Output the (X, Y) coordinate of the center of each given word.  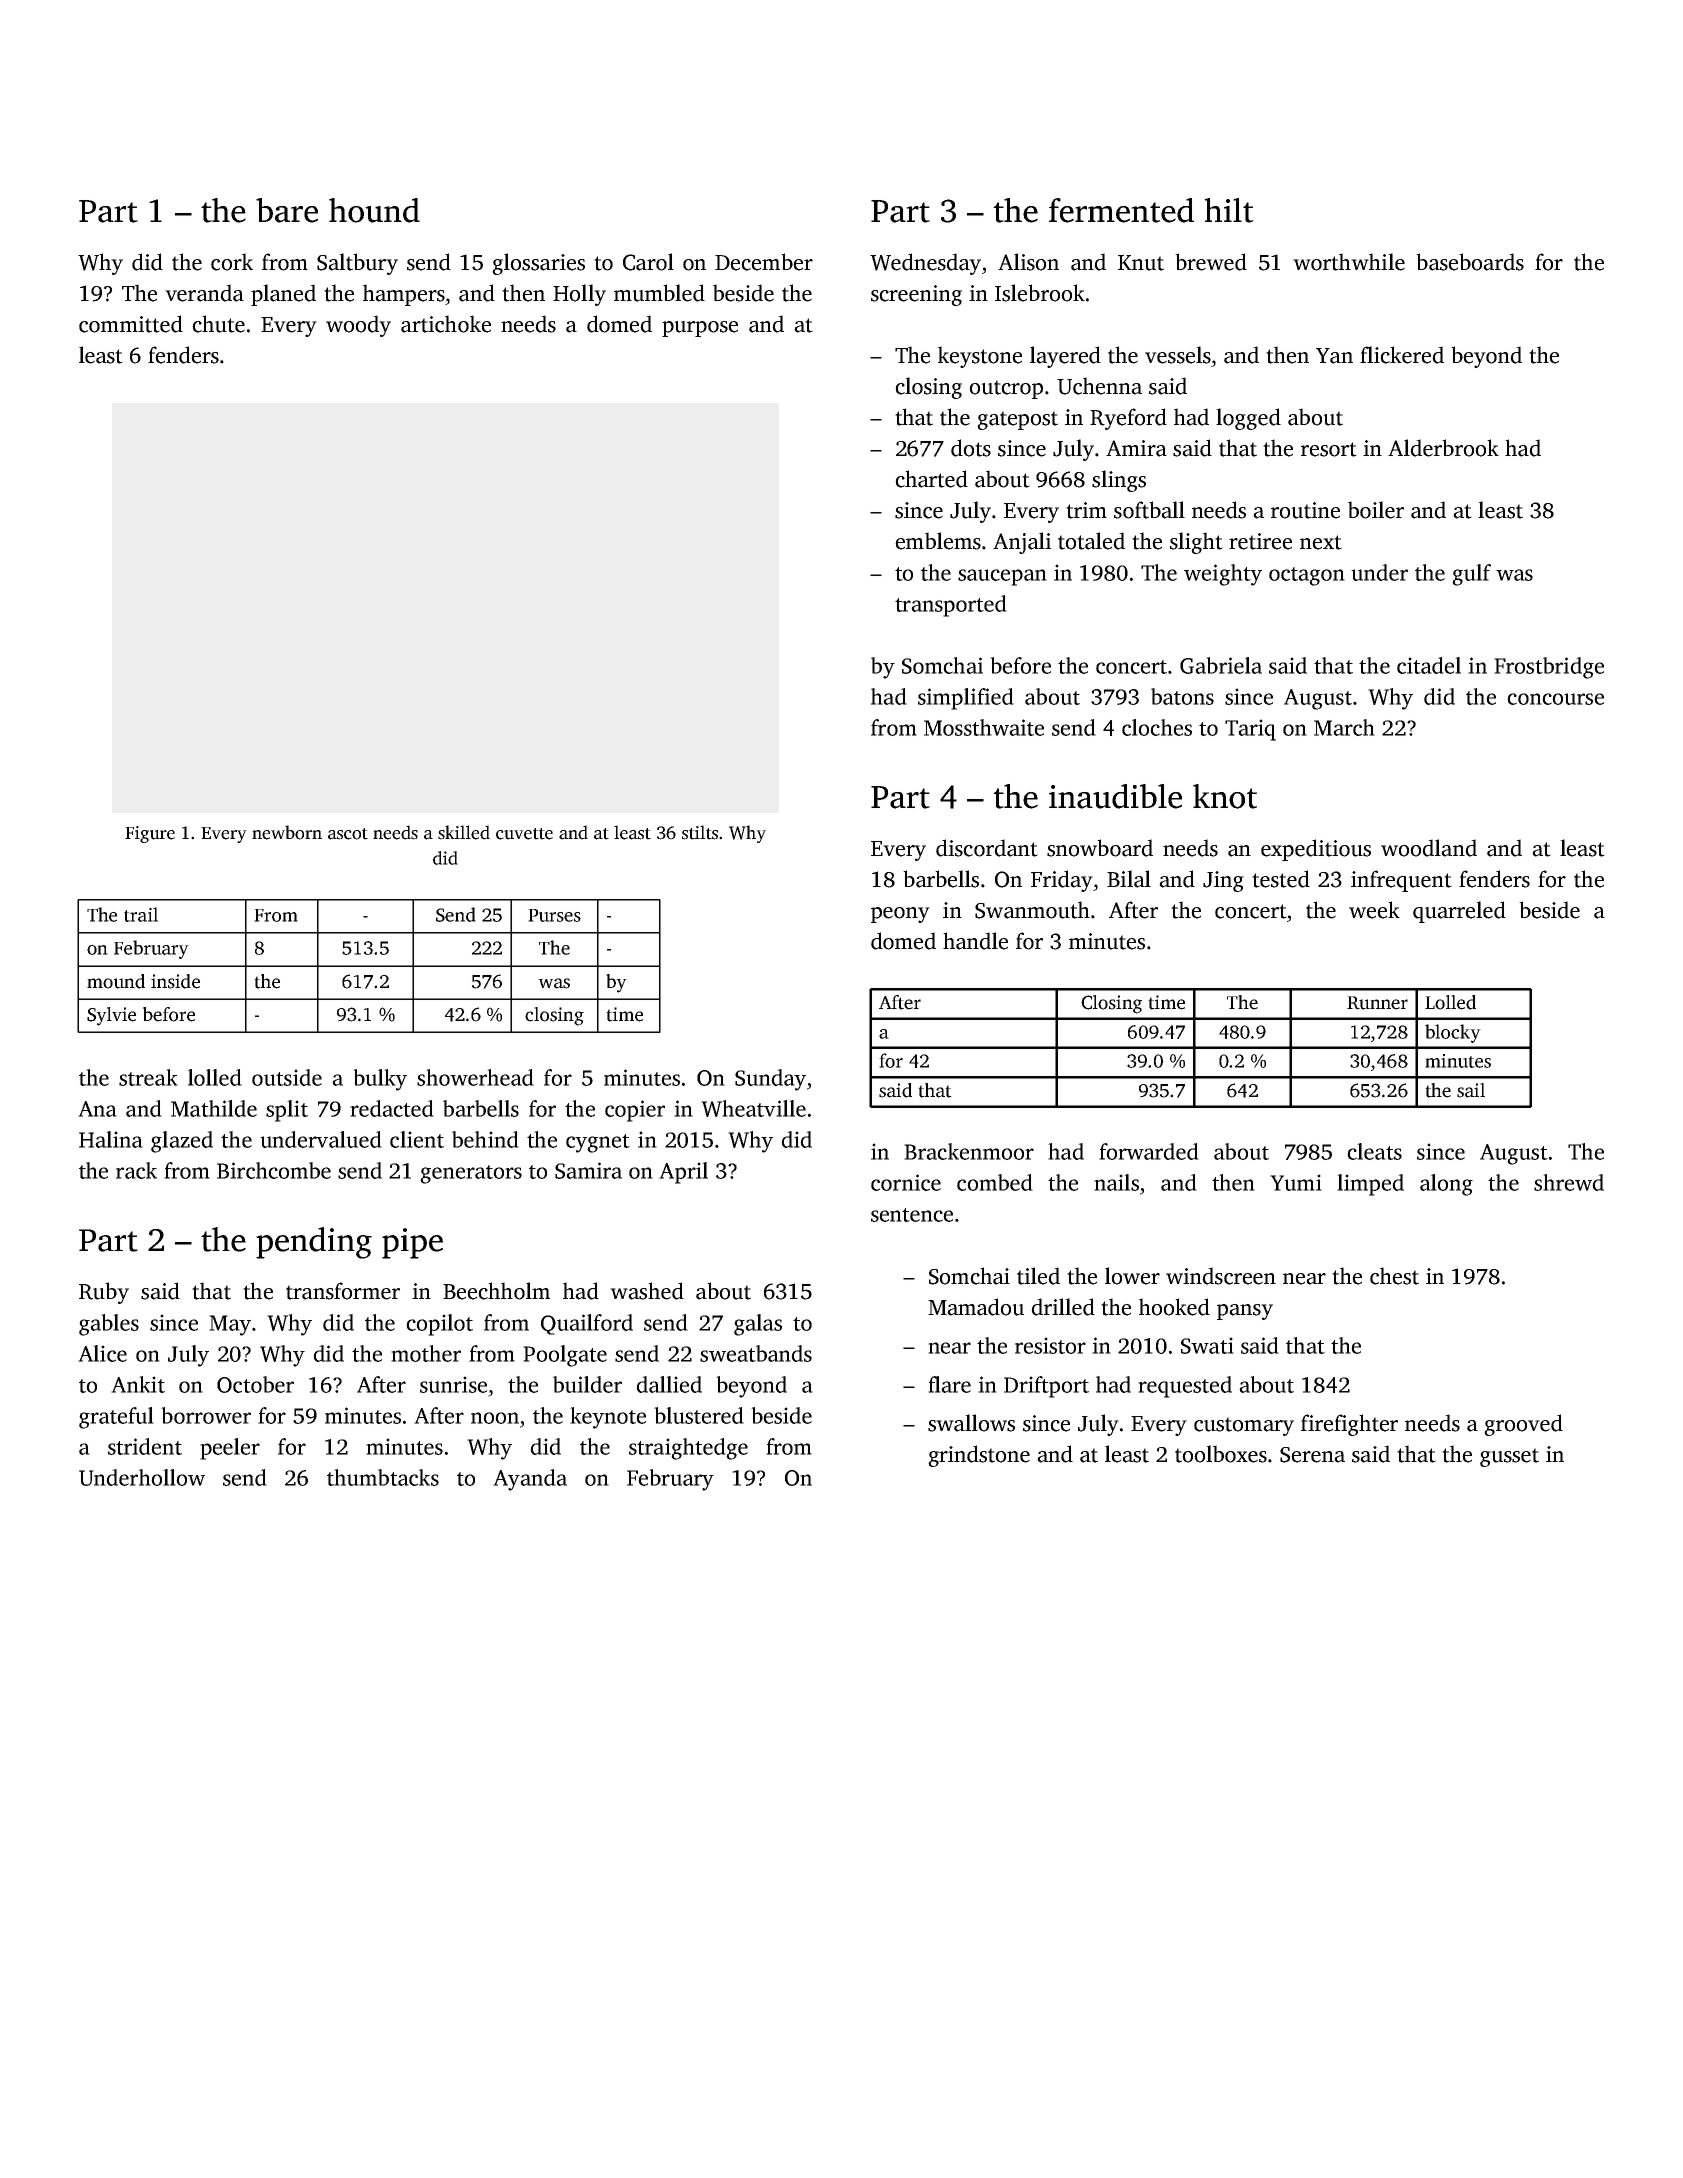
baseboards (1470, 262)
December (764, 262)
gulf (1471, 575)
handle (975, 941)
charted (931, 479)
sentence (912, 1215)
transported (951, 606)
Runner (1377, 1003)
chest (1394, 1276)
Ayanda (530, 1480)
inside (175, 981)
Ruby (104, 1293)
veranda (204, 293)
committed (131, 324)
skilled (464, 832)
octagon (1307, 576)
